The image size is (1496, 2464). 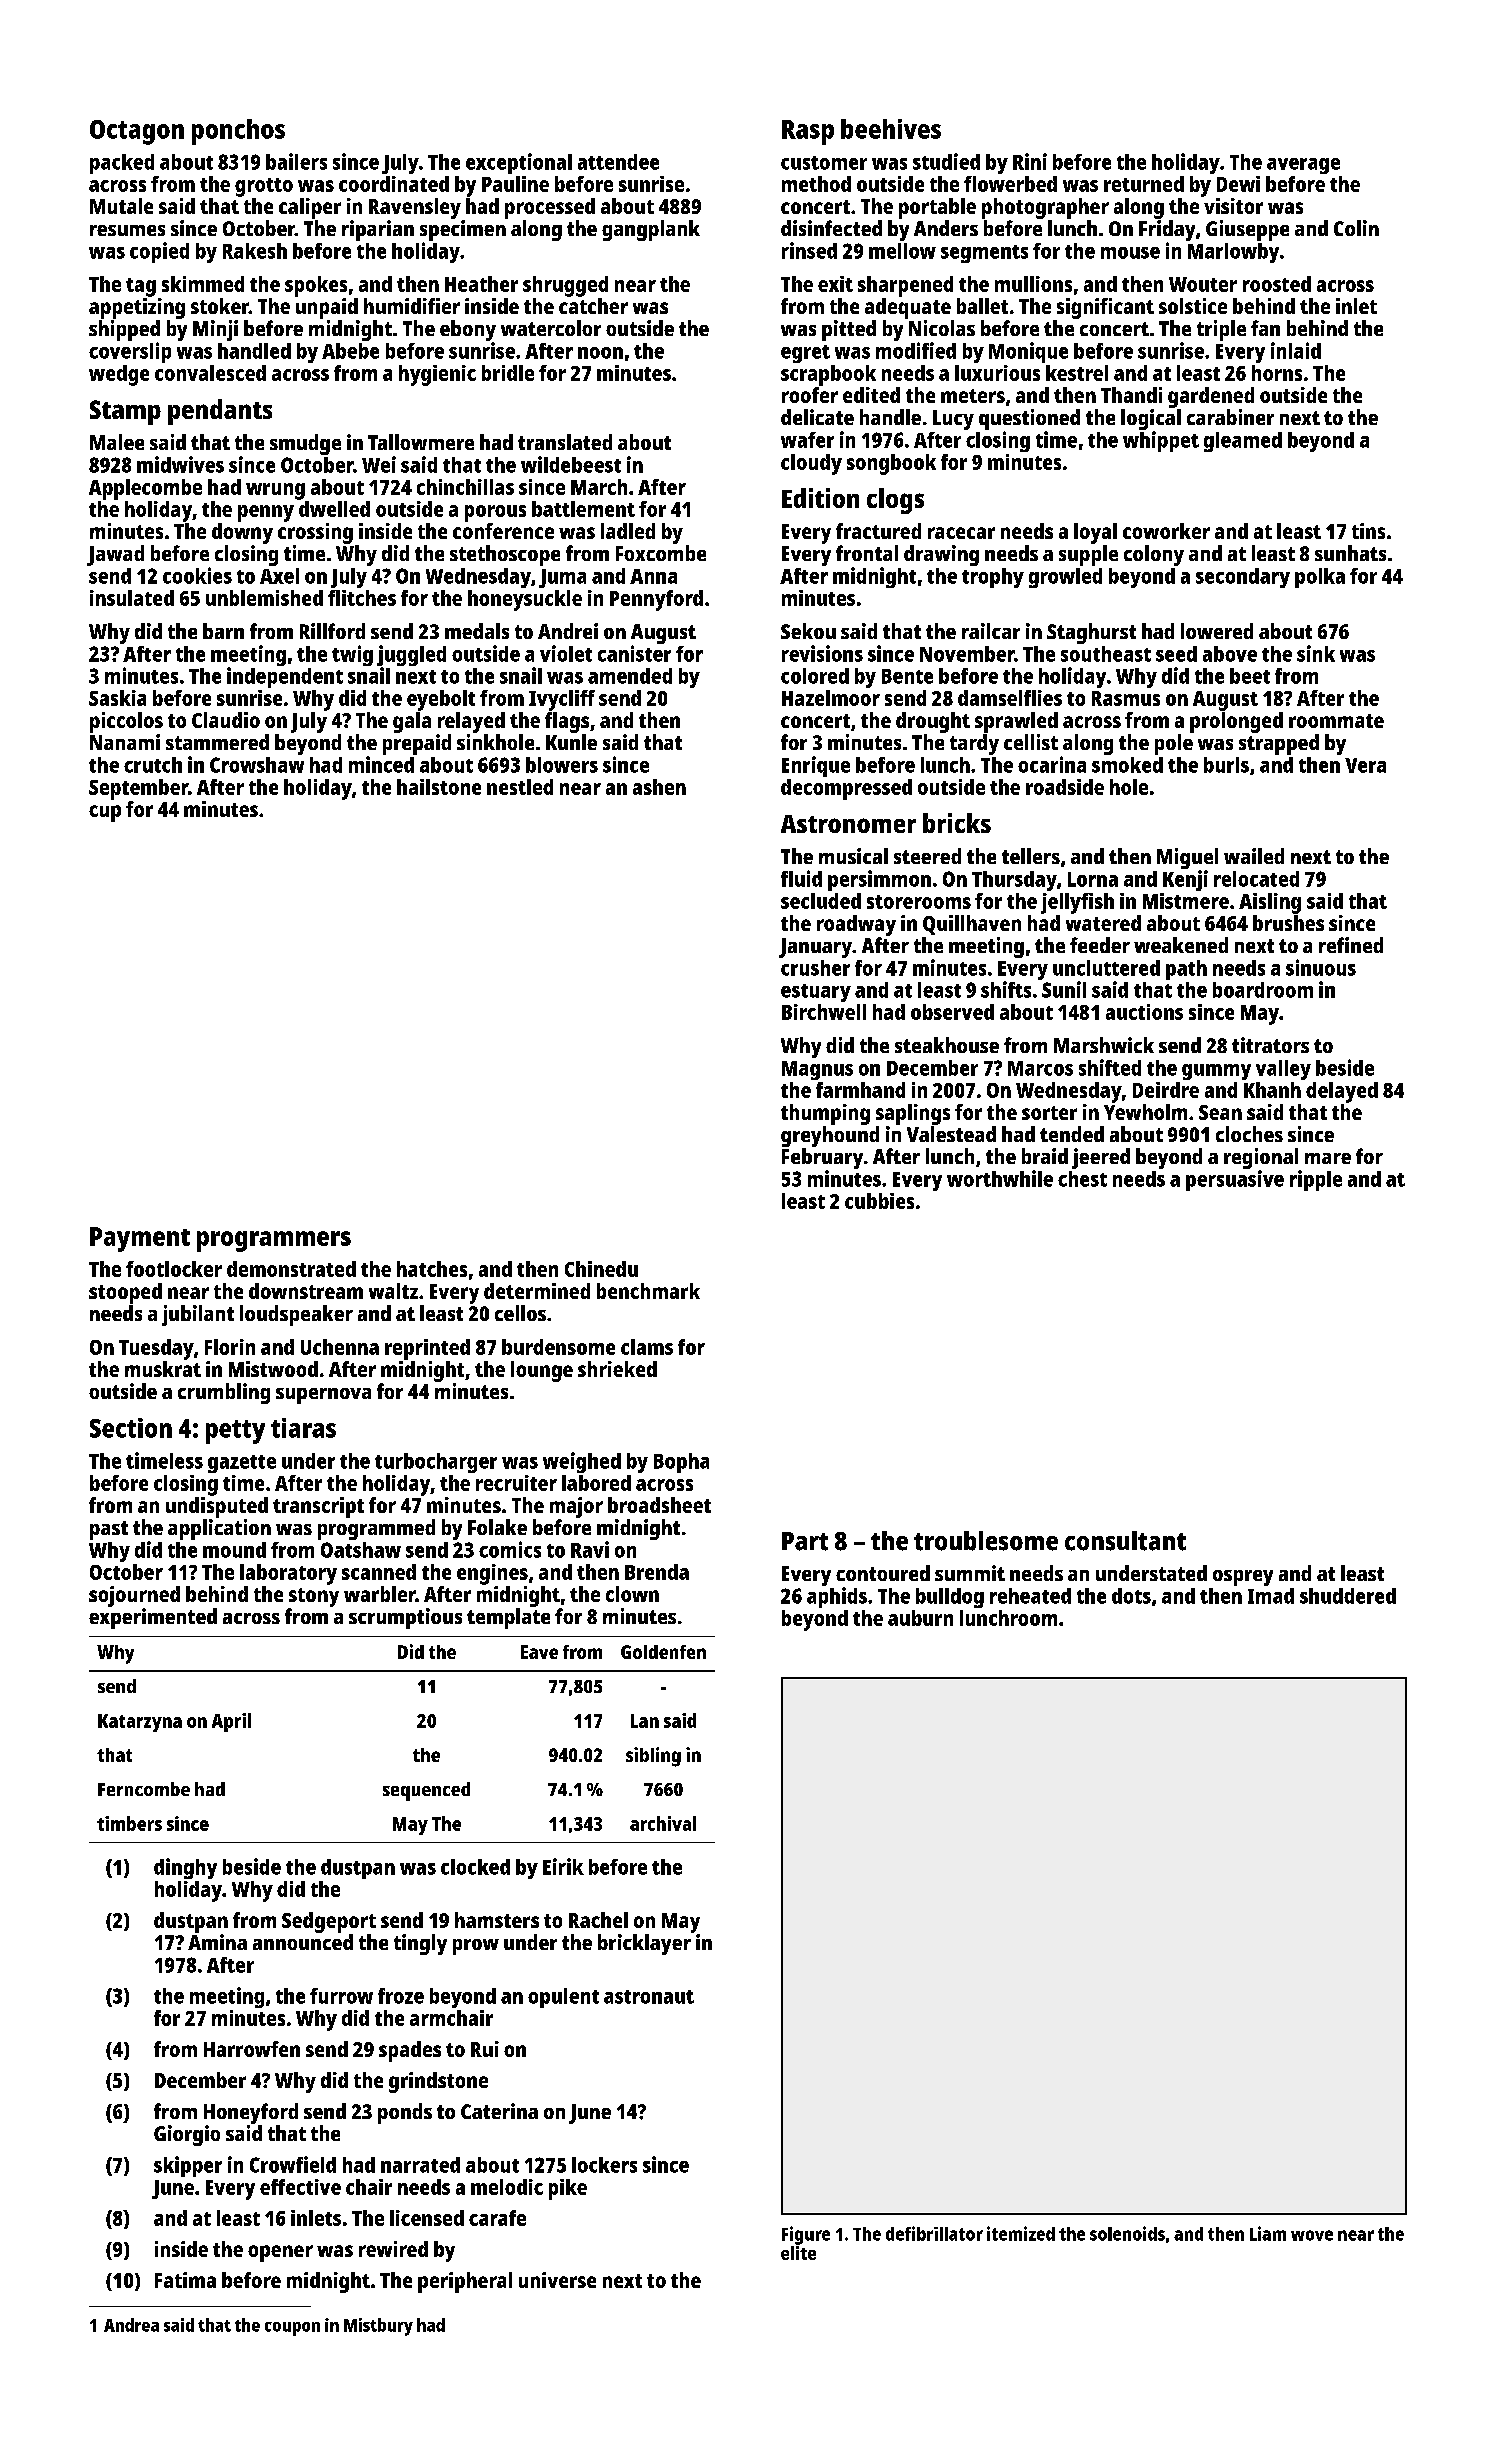 What do you see at coordinates (1030, 161) in the image?
I see `Rini` at bounding box center [1030, 161].
